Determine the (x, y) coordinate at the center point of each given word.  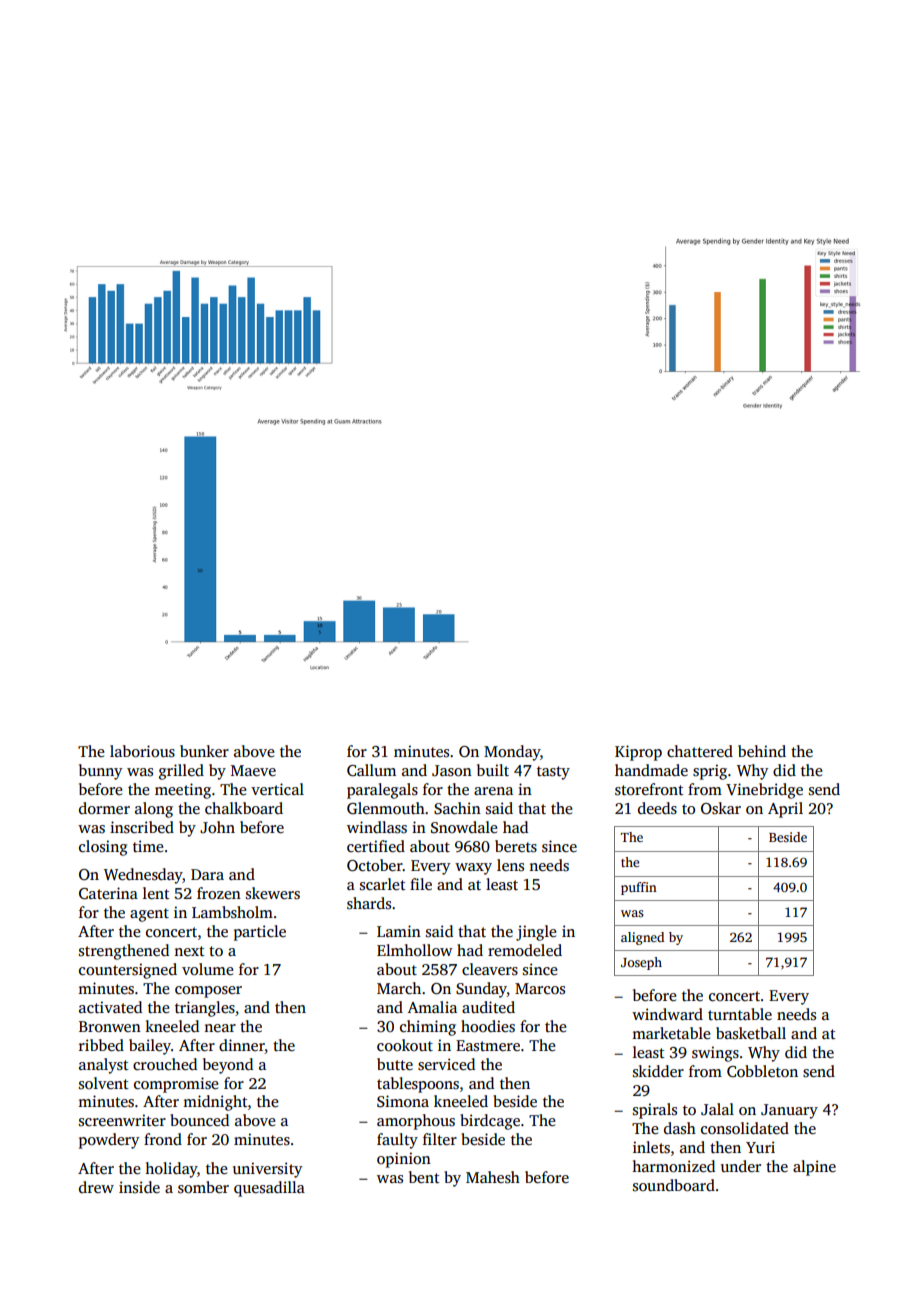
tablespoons (418, 1085)
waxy (473, 869)
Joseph (641, 963)
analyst (103, 1066)
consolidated (745, 1128)
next (189, 951)
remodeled (525, 950)
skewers (273, 893)
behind (762, 751)
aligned (642, 938)
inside (139, 1187)
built (493, 770)
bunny (100, 772)
